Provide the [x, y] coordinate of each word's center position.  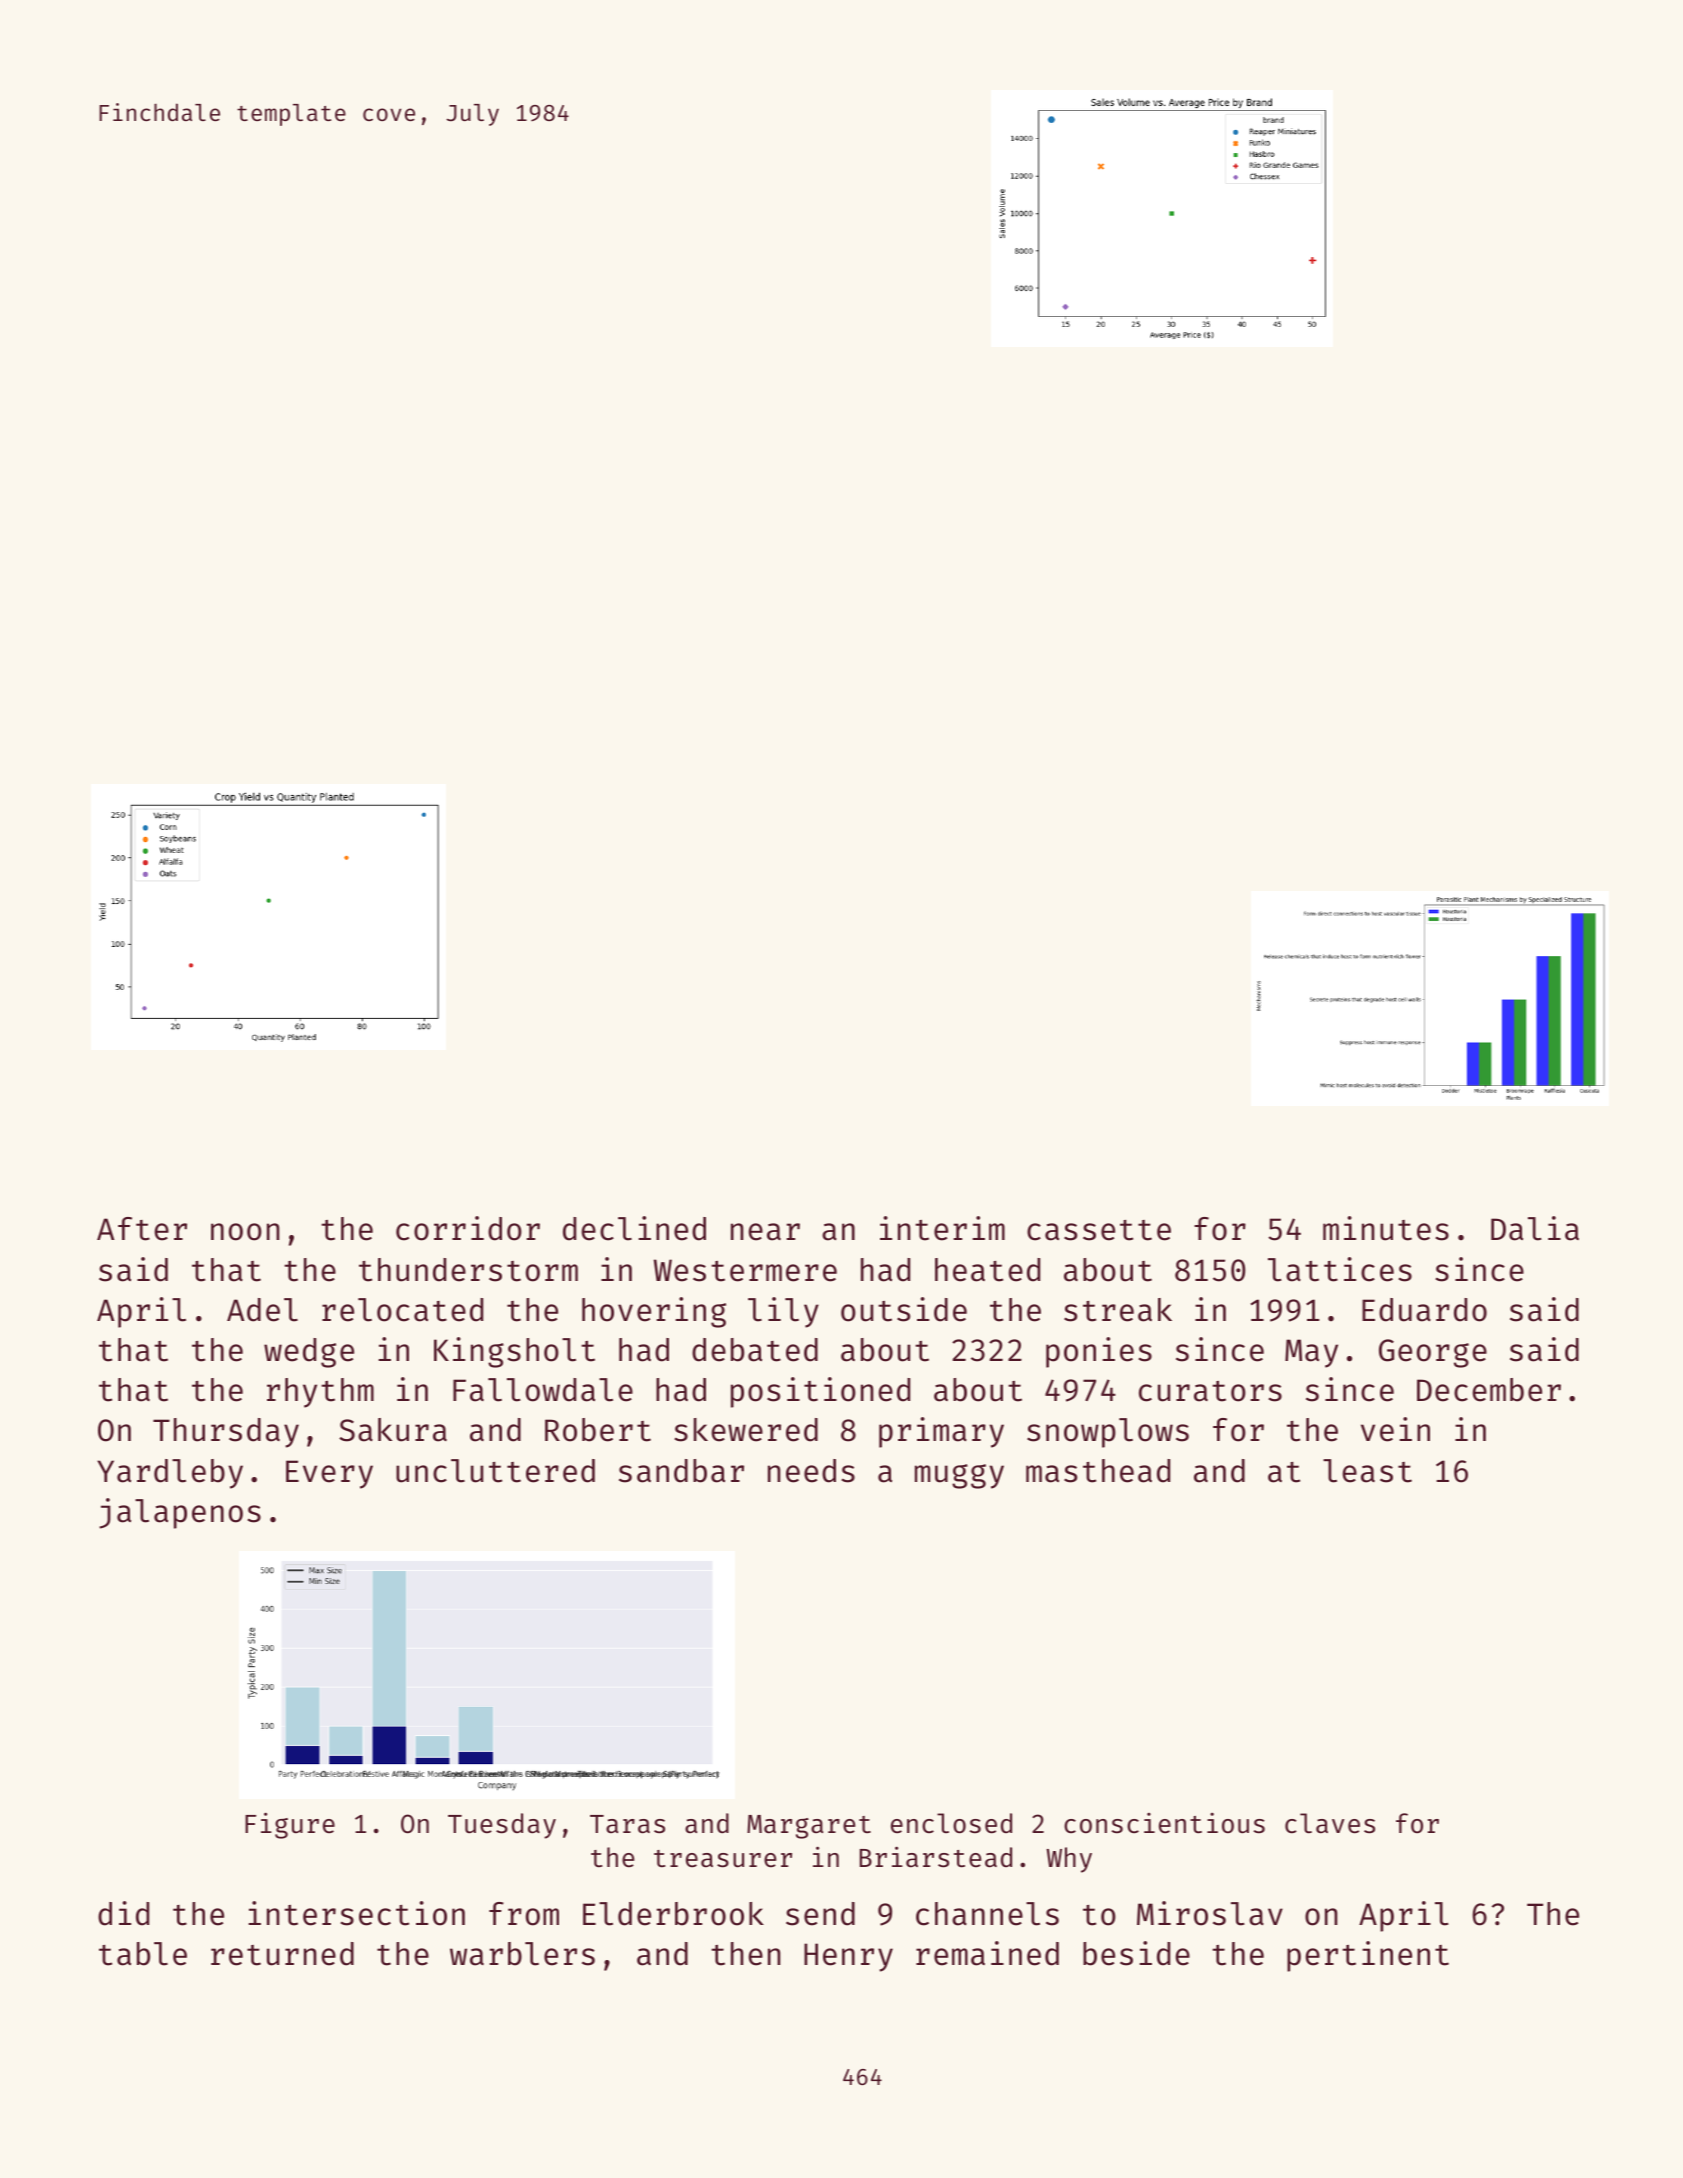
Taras [627, 1824]
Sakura [393, 1430]
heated [987, 1270]
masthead [1098, 1471]
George [1433, 1353]
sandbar [681, 1471]
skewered [746, 1430]
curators [1210, 1391]
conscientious [1164, 1823]
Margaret [809, 1827]
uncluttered [495, 1471]
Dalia [1535, 1228]
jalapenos [180, 1513]
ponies [1099, 1352]
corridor [468, 1228]
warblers [522, 1954]
